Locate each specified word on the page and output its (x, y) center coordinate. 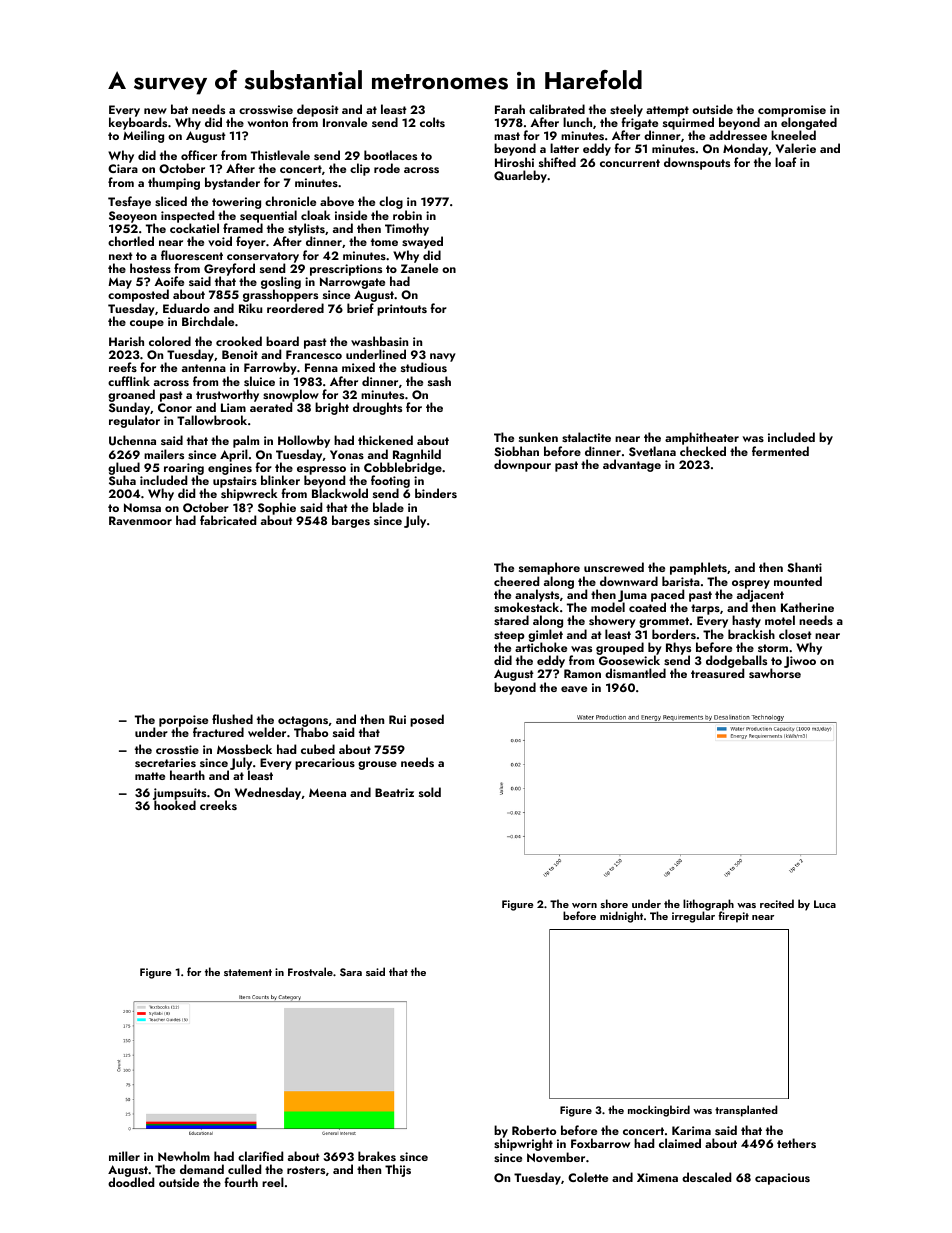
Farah (510, 109)
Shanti (804, 567)
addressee (738, 135)
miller (124, 1156)
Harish (126, 341)
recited (777, 903)
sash (439, 381)
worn (584, 905)
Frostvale (310, 971)
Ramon (582, 673)
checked (703, 451)
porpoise (183, 721)
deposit (318, 110)
